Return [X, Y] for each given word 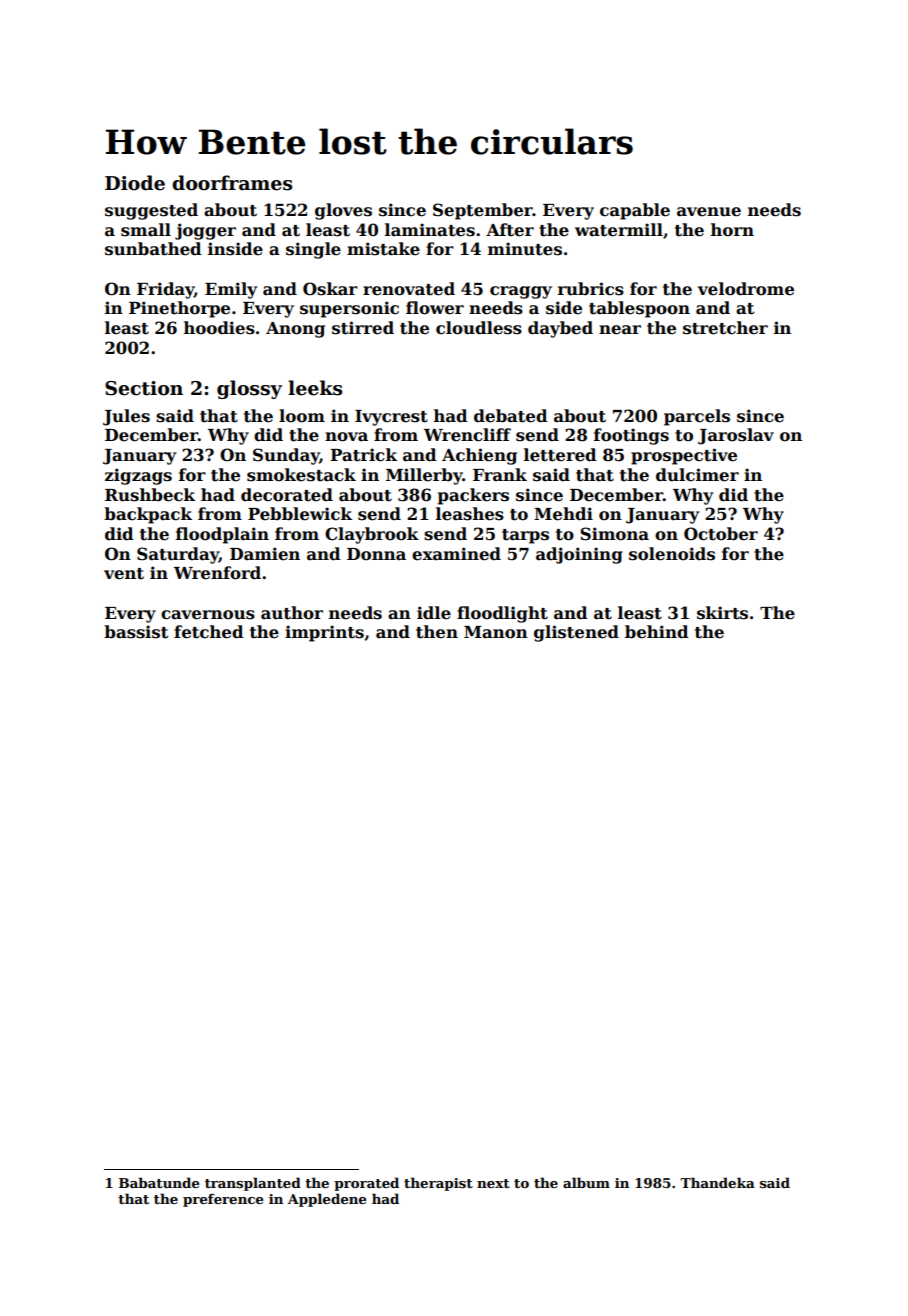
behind [657, 632]
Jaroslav [736, 436]
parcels [697, 417]
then [437, 632]
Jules [126, 417]
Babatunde [159, 1182]
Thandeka [717, 1182]
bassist [136, 632]
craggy [521, 292]
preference [223, 1200]
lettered [560, 455]
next [493, 1183]
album [586, 1182]
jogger [205, 231]
